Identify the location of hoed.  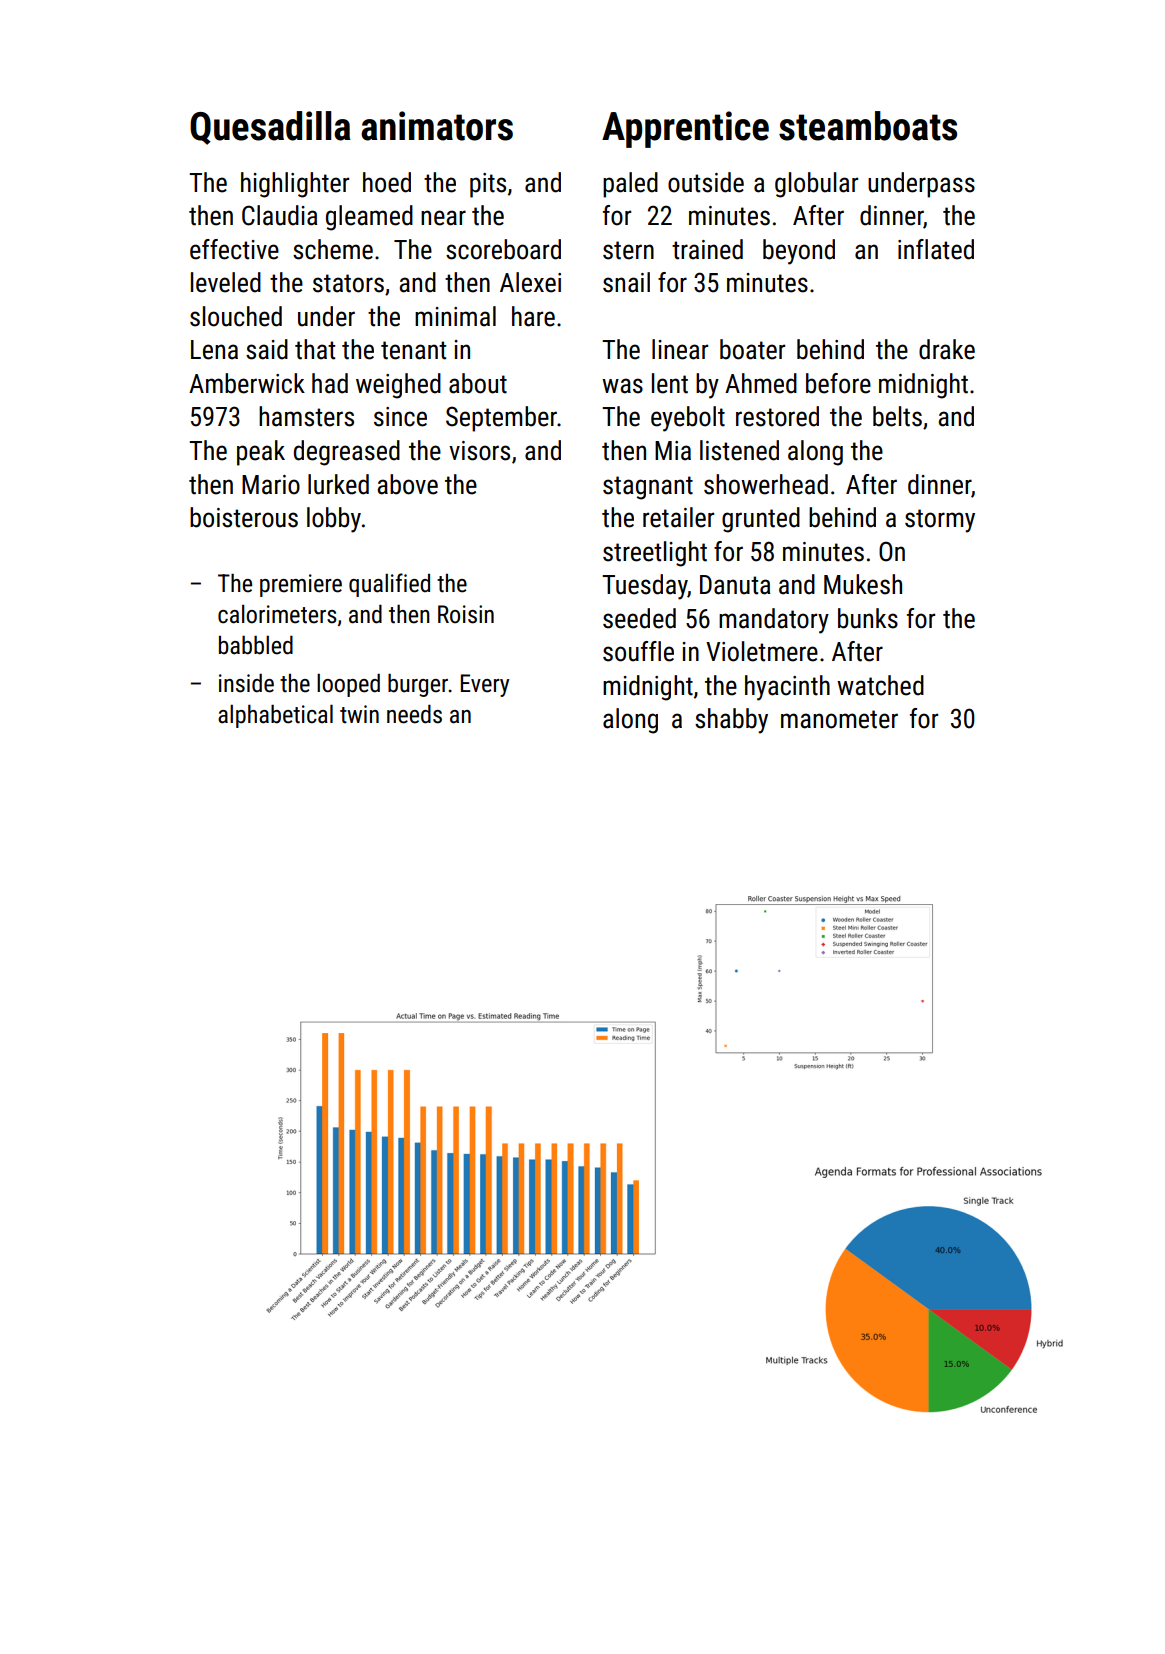
(387, 182).
